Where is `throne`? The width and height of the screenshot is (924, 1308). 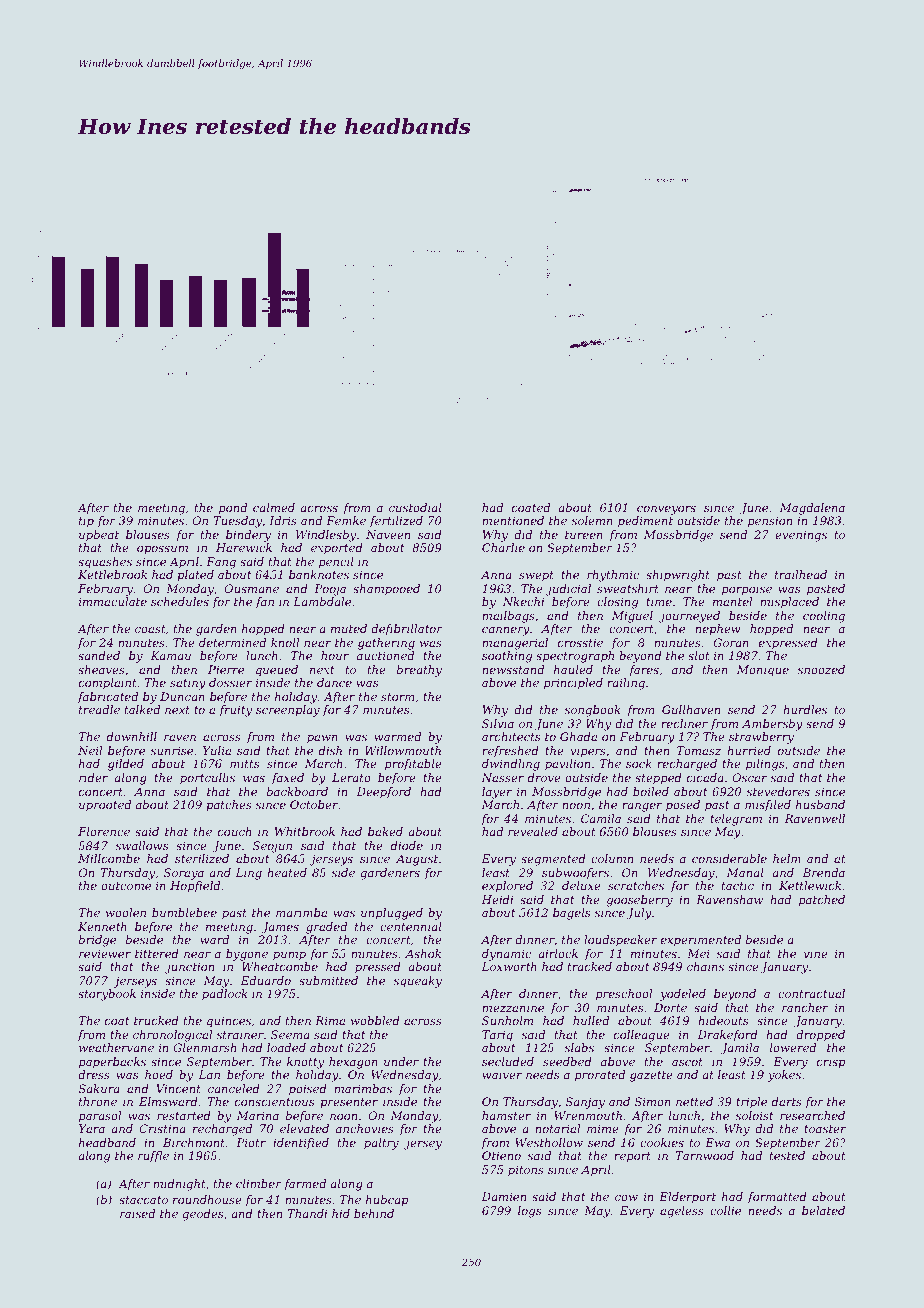
throne is located at coordinates (98, 1101).
